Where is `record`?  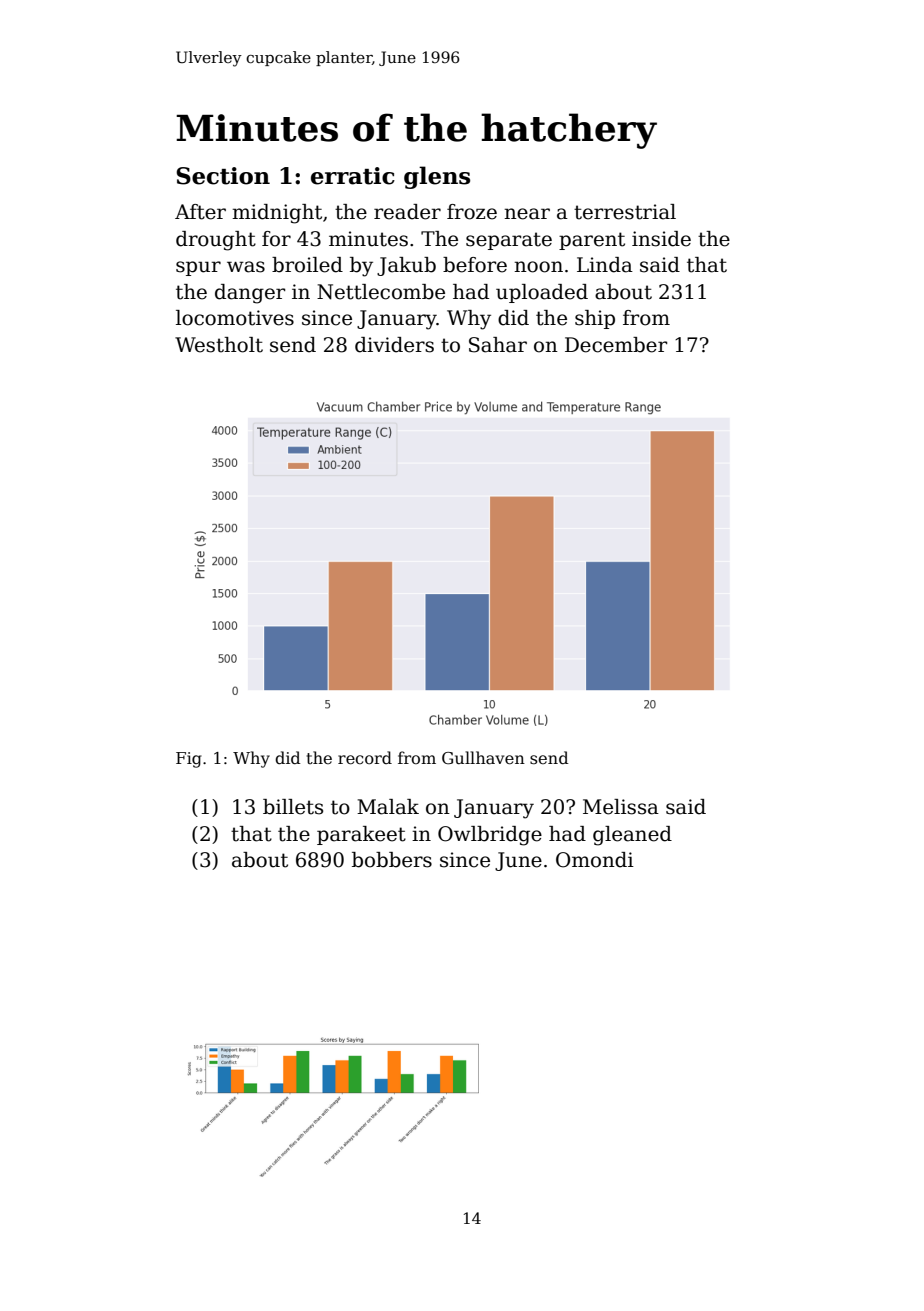 record is located at coordinates (365, 758).
